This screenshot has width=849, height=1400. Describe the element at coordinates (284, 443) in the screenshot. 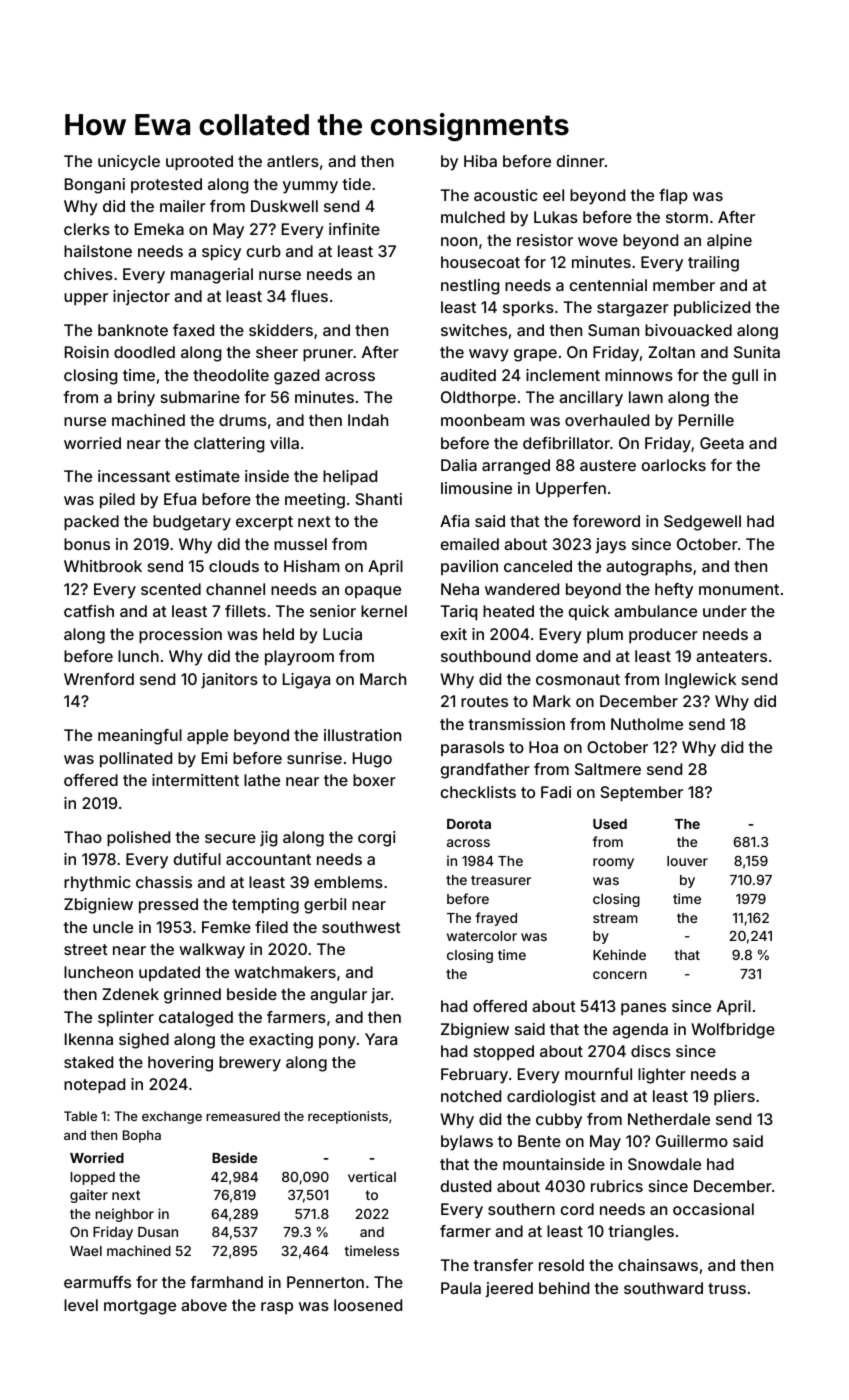

I see `villa` at that location.
